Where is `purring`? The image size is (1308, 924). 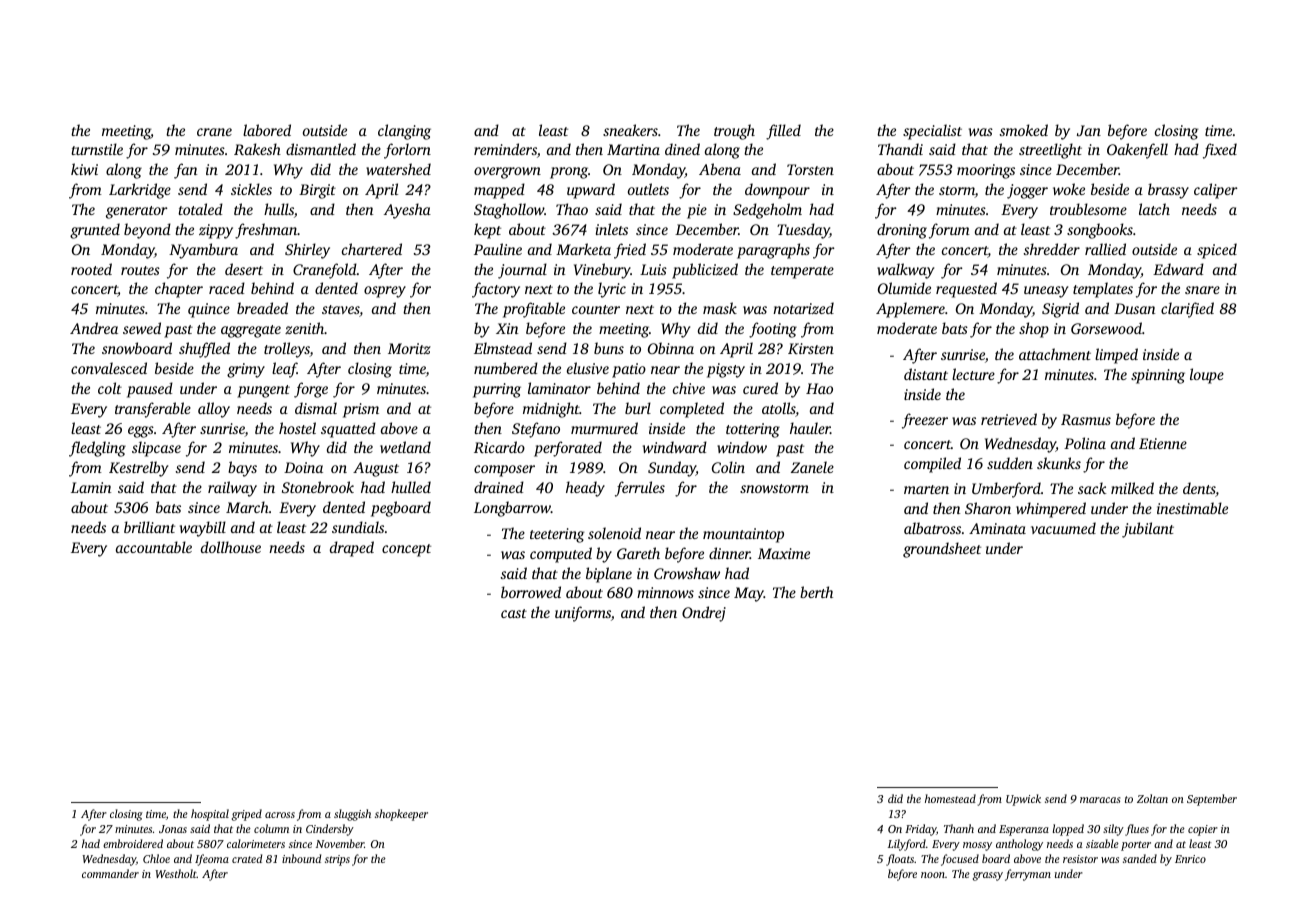 purring is located at coordinates (497, 390).
